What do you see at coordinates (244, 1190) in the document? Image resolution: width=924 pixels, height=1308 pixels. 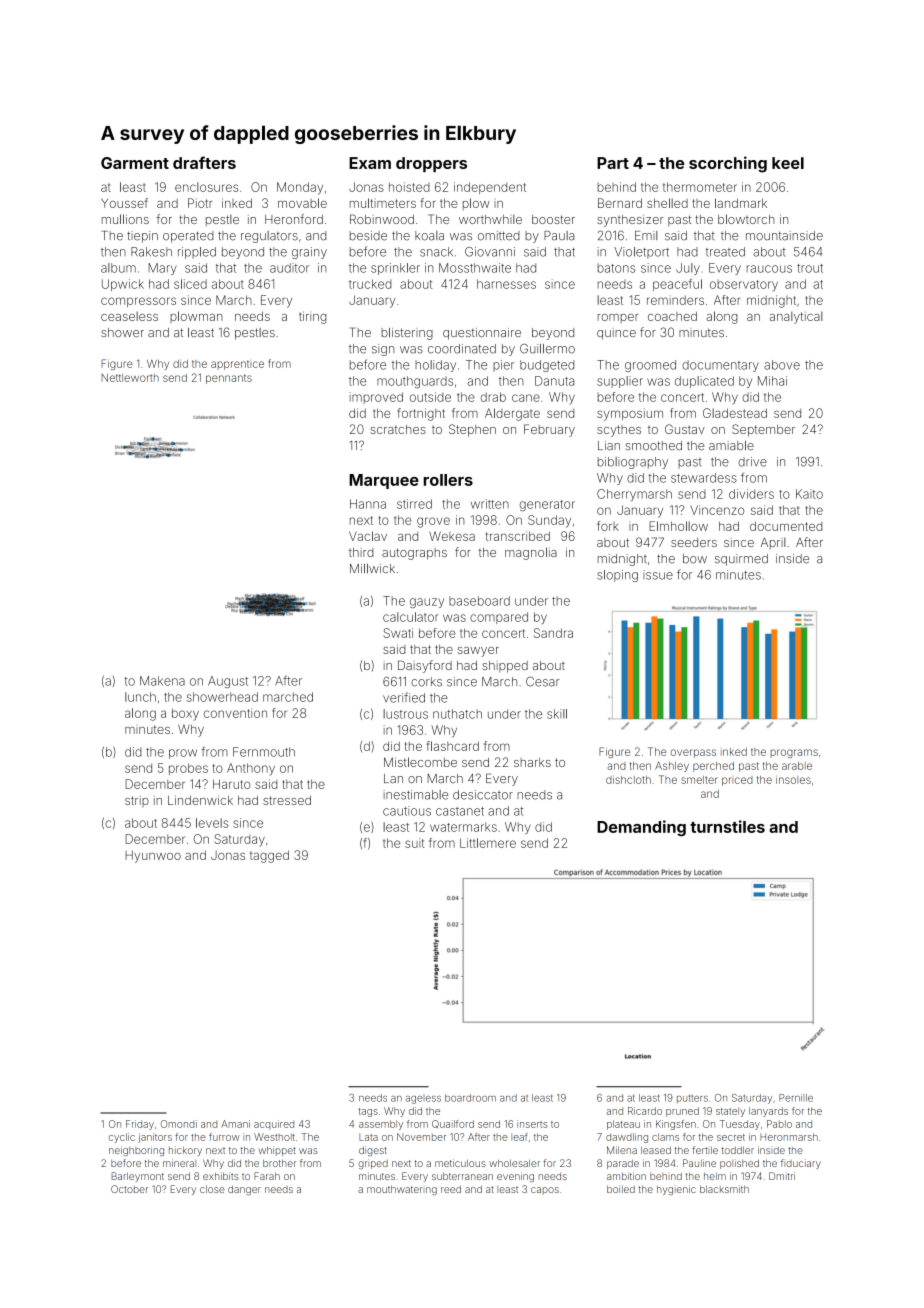 I see `danger` at bounding box center [244, 1190].
